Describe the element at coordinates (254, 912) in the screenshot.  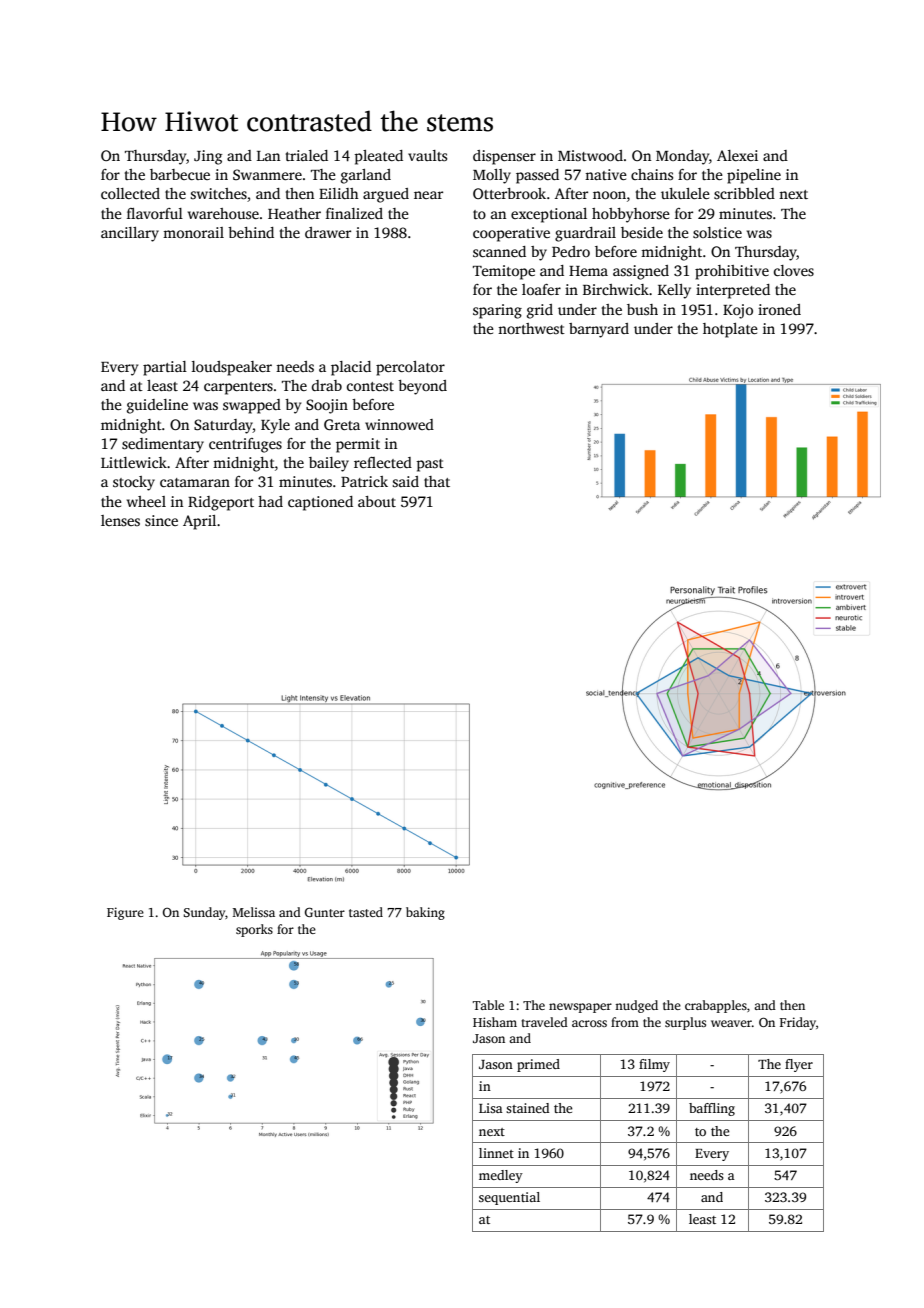
I see `Melissa` at that location.
